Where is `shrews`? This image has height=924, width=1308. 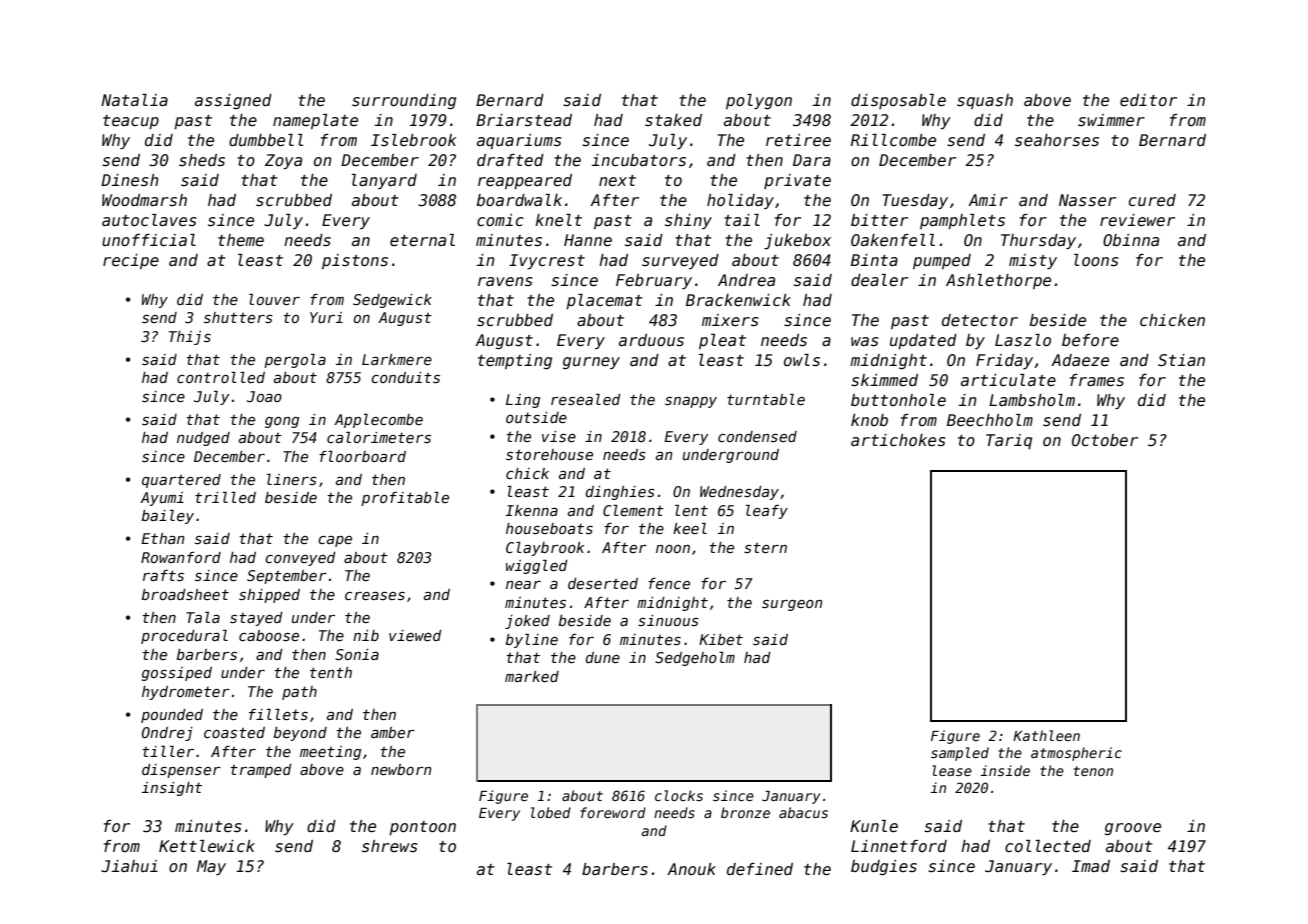
shrews is located at coordinates (390, 846).
